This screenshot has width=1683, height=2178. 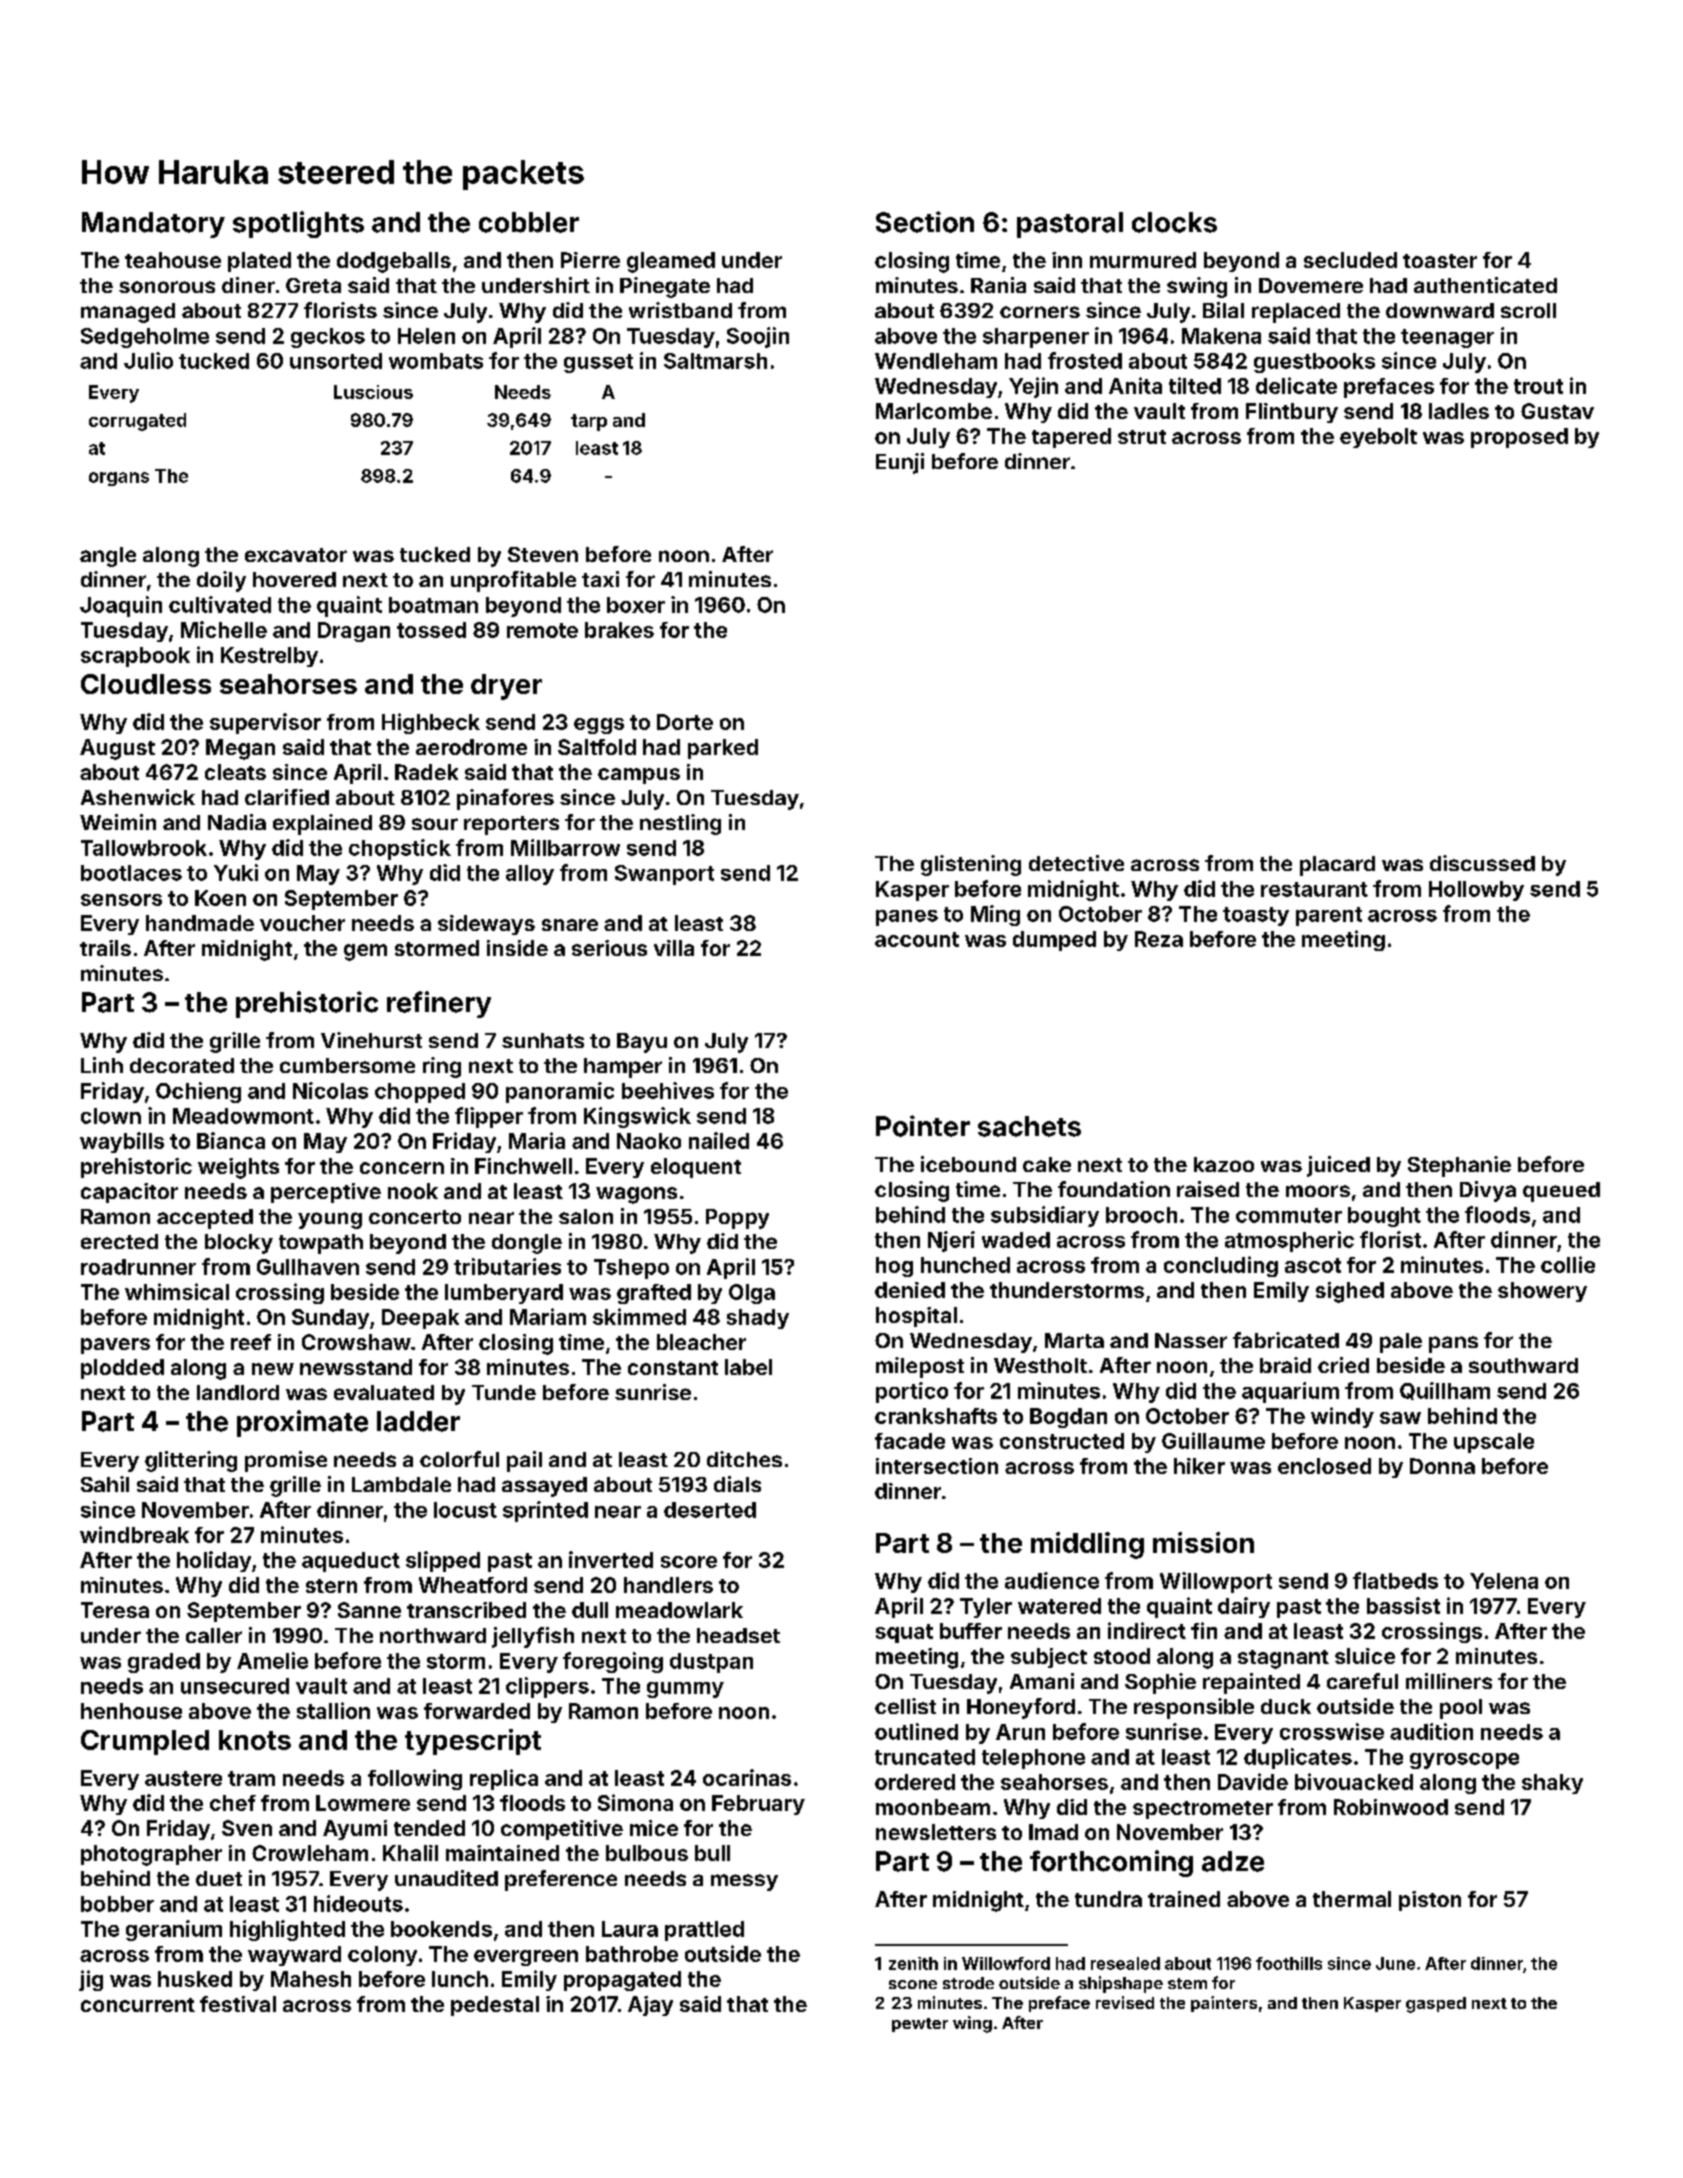 What do you see at coordinates (1401, 1343) in the screenshot?
I see `pale` at bounding box center [1401, 1343].
